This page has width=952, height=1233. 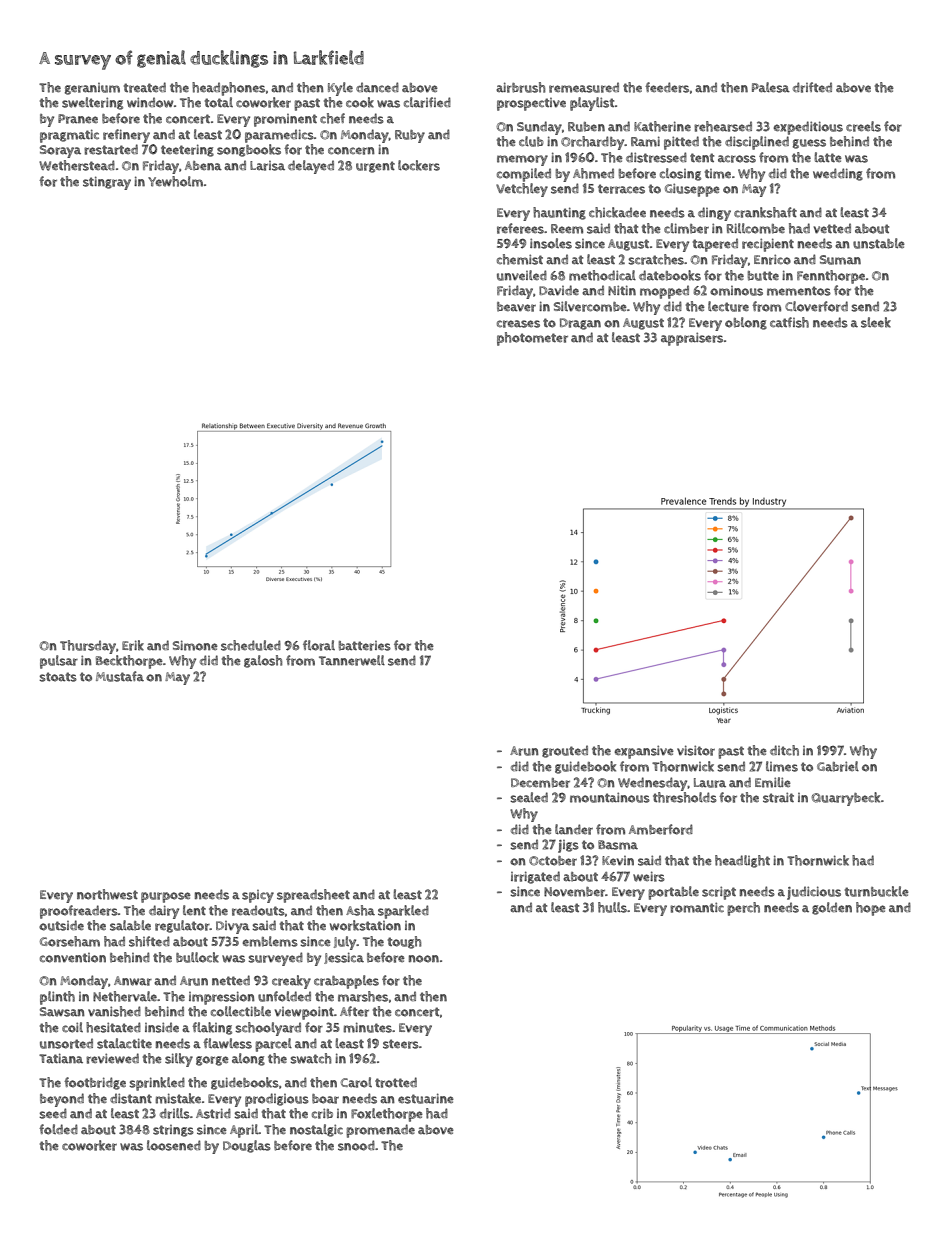 What do you see at coordinates (812, 87) in the page?
I see `drifted` at bounding box center [812, 87].
